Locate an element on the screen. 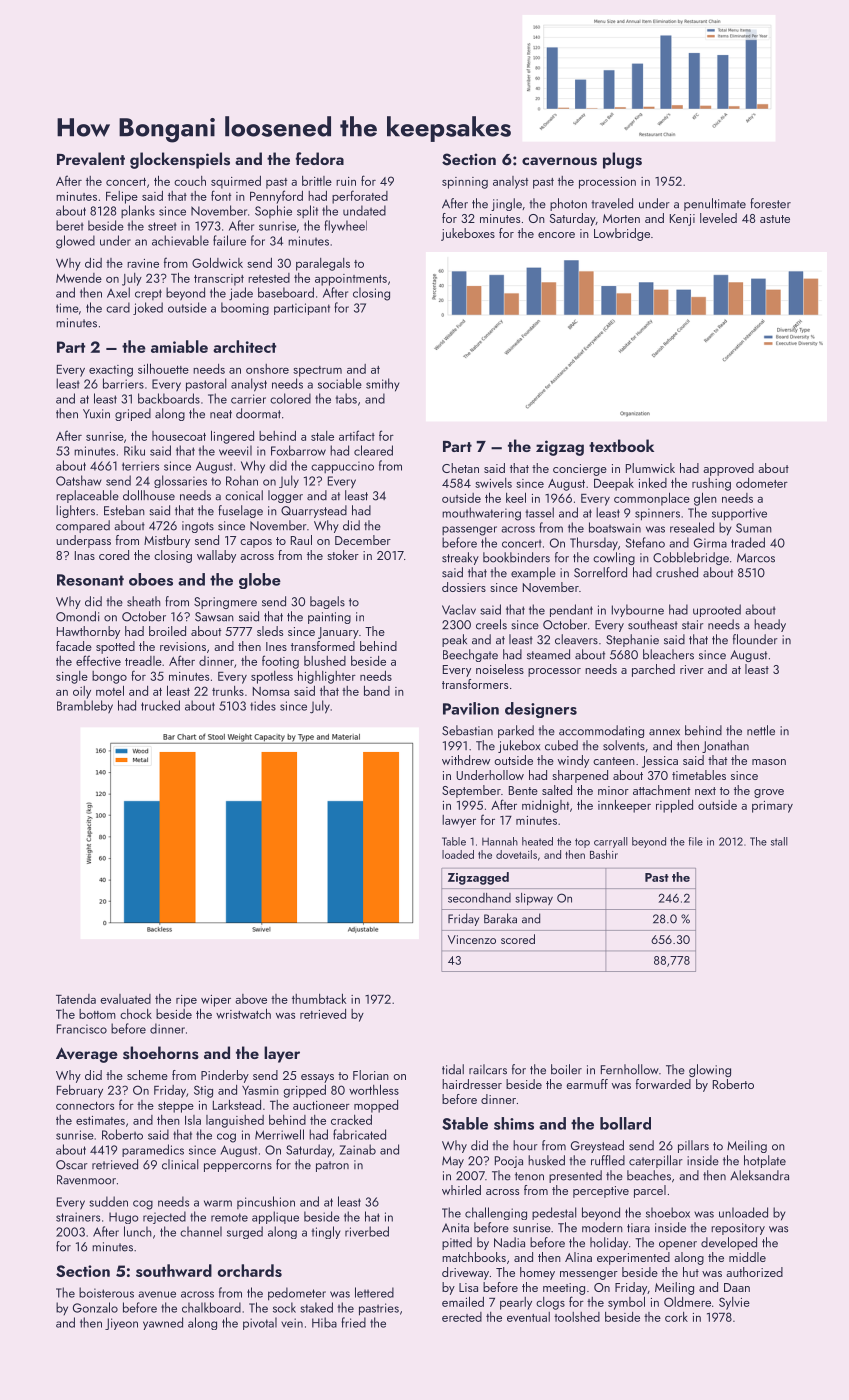 The height and width of the screenshot is (1400, 849). Resonant is located at coordinates (90, 580).
